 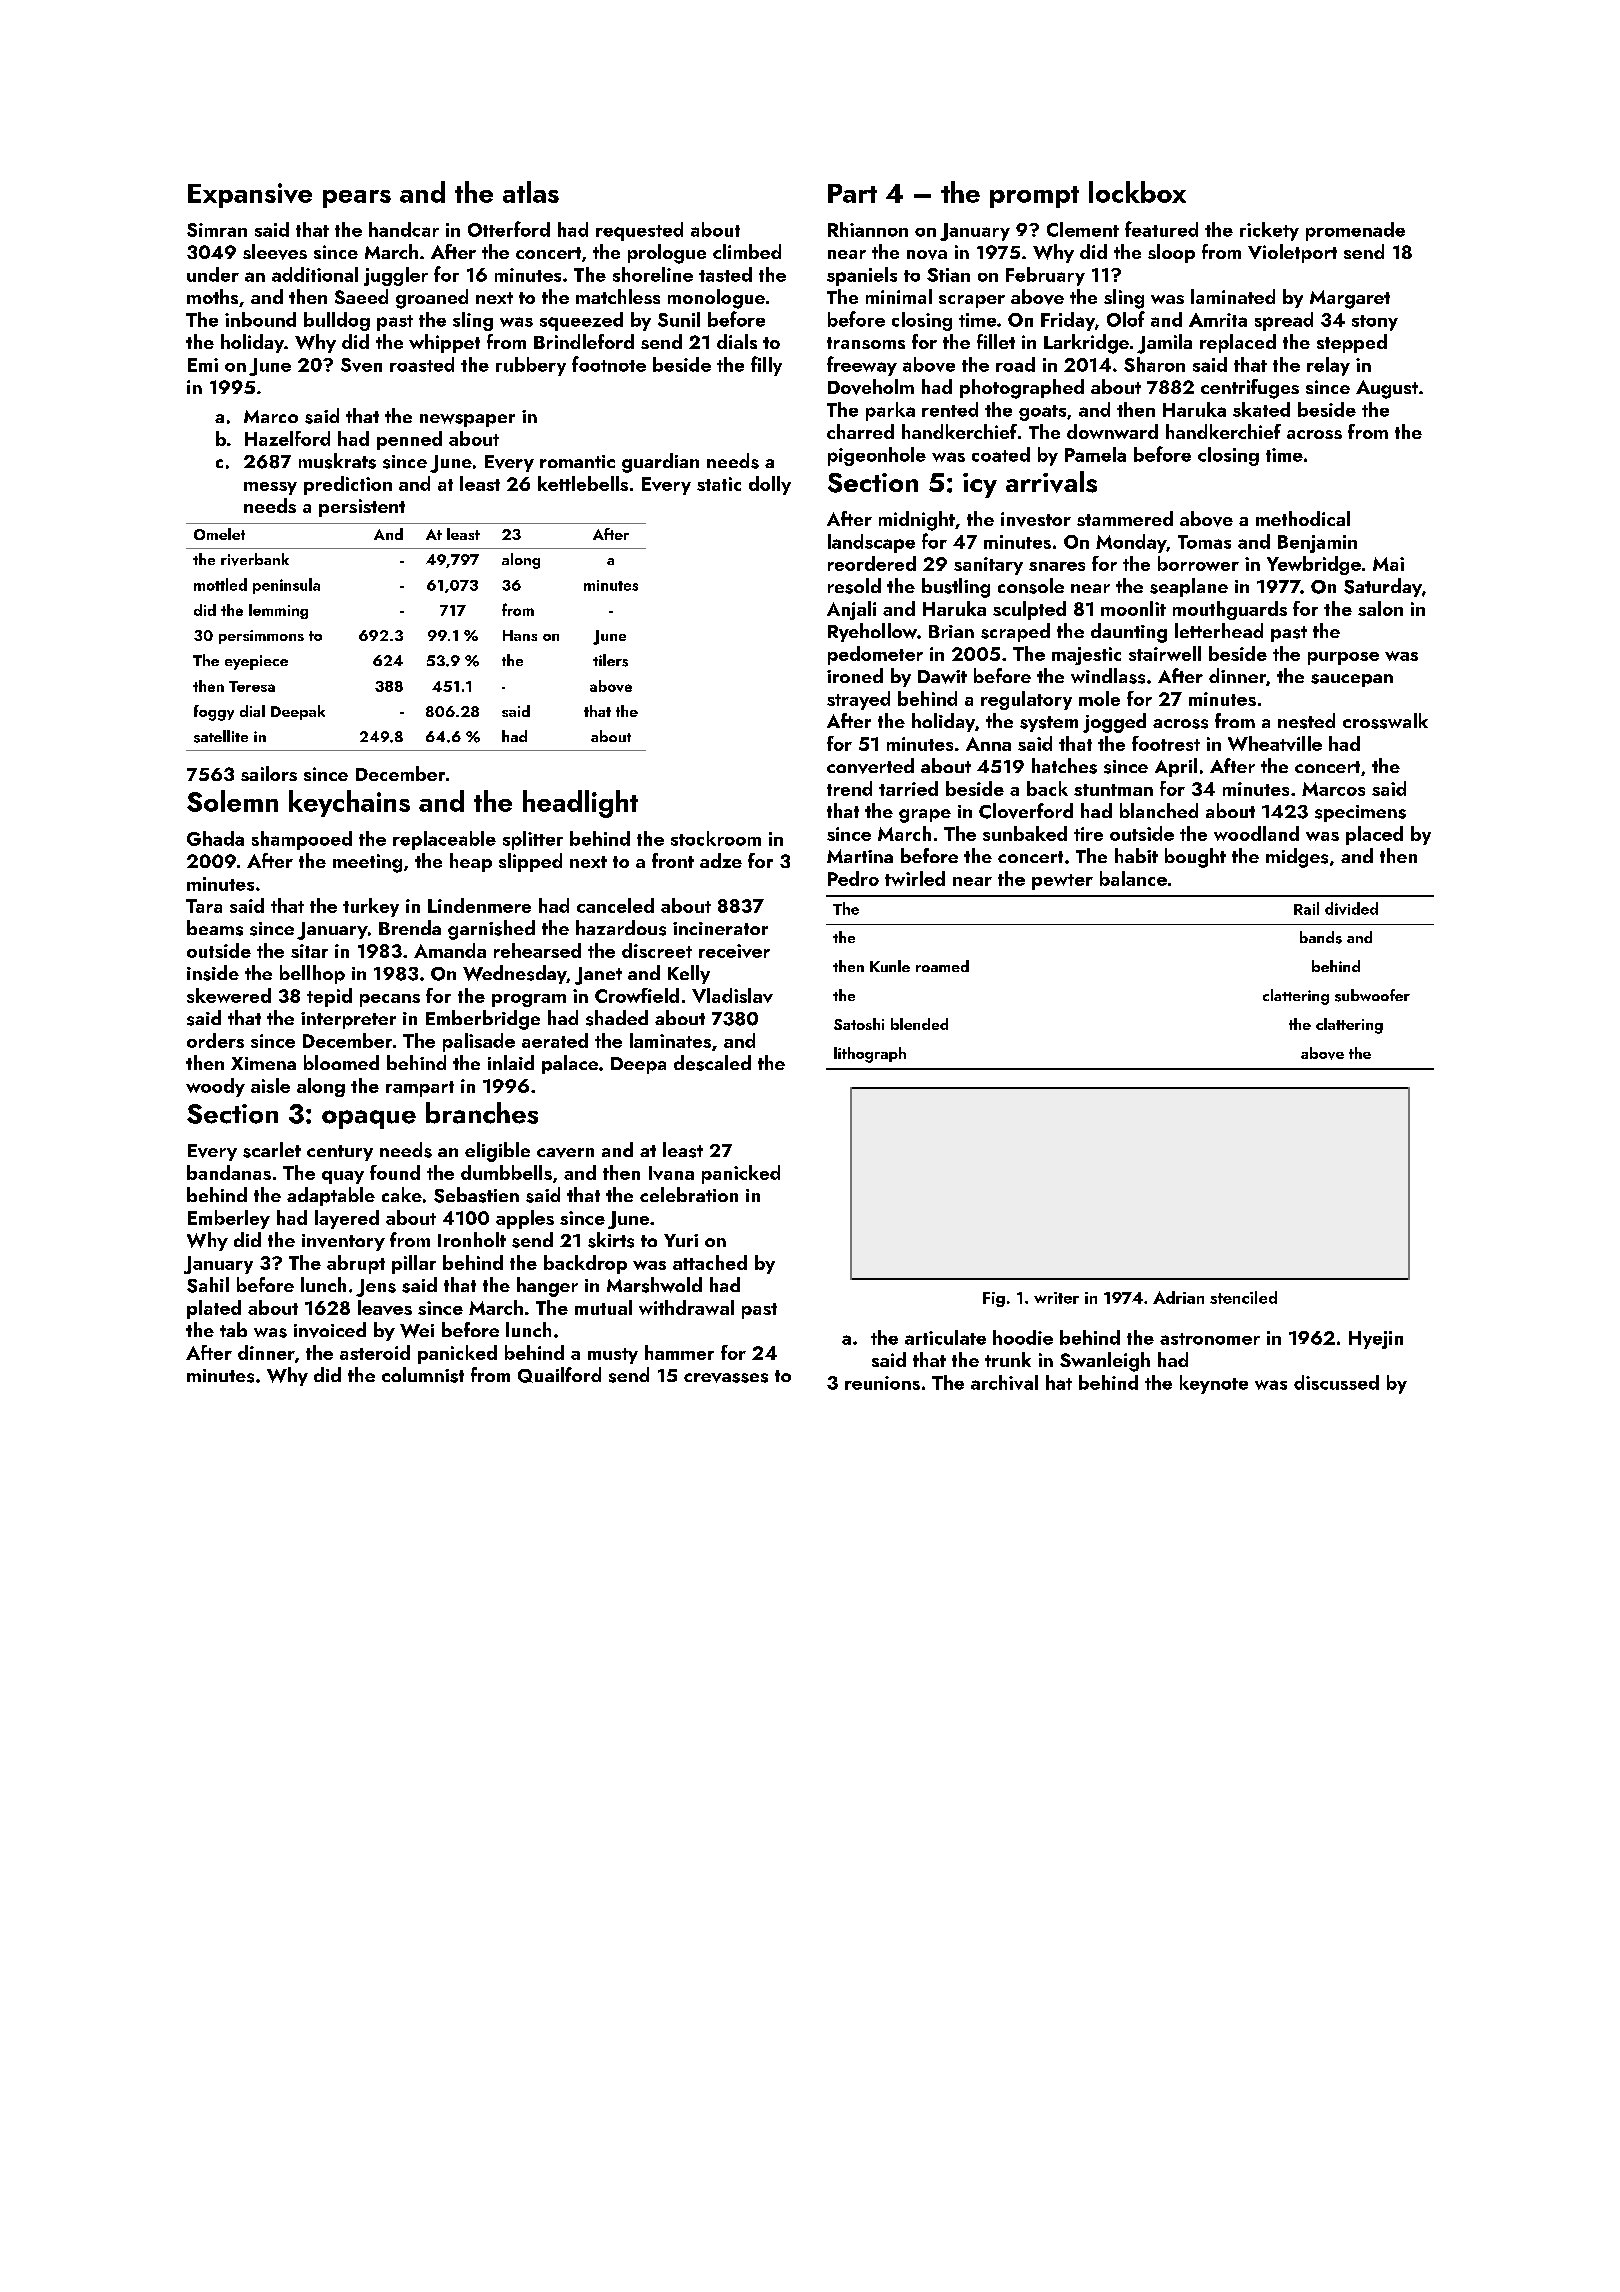 What do you see at coordinates (215, 928) in the screenshot?
I see `beams` at bounding box center [215, 928].
